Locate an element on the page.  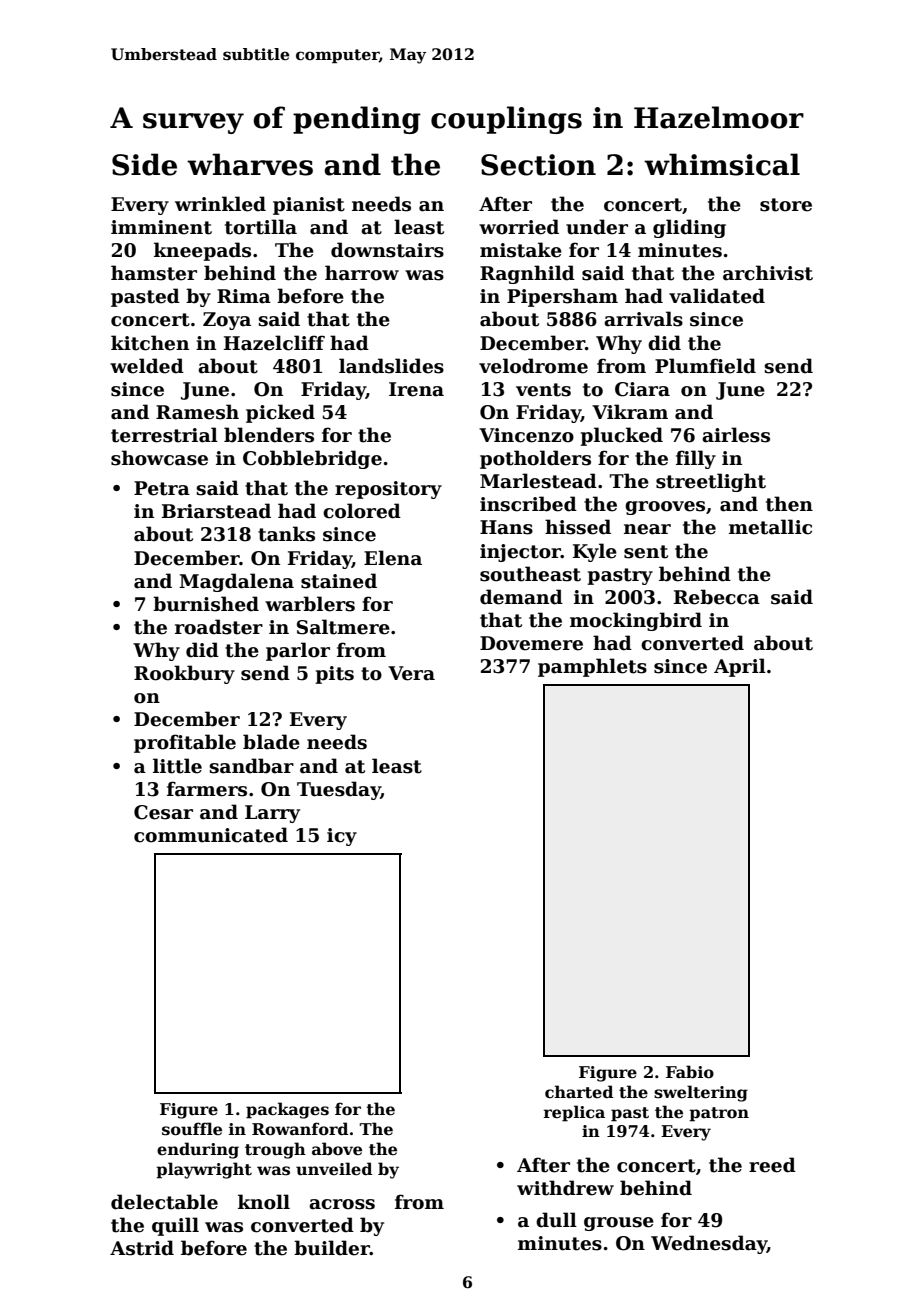
Dovemere is located at coordinates (531, 643).
